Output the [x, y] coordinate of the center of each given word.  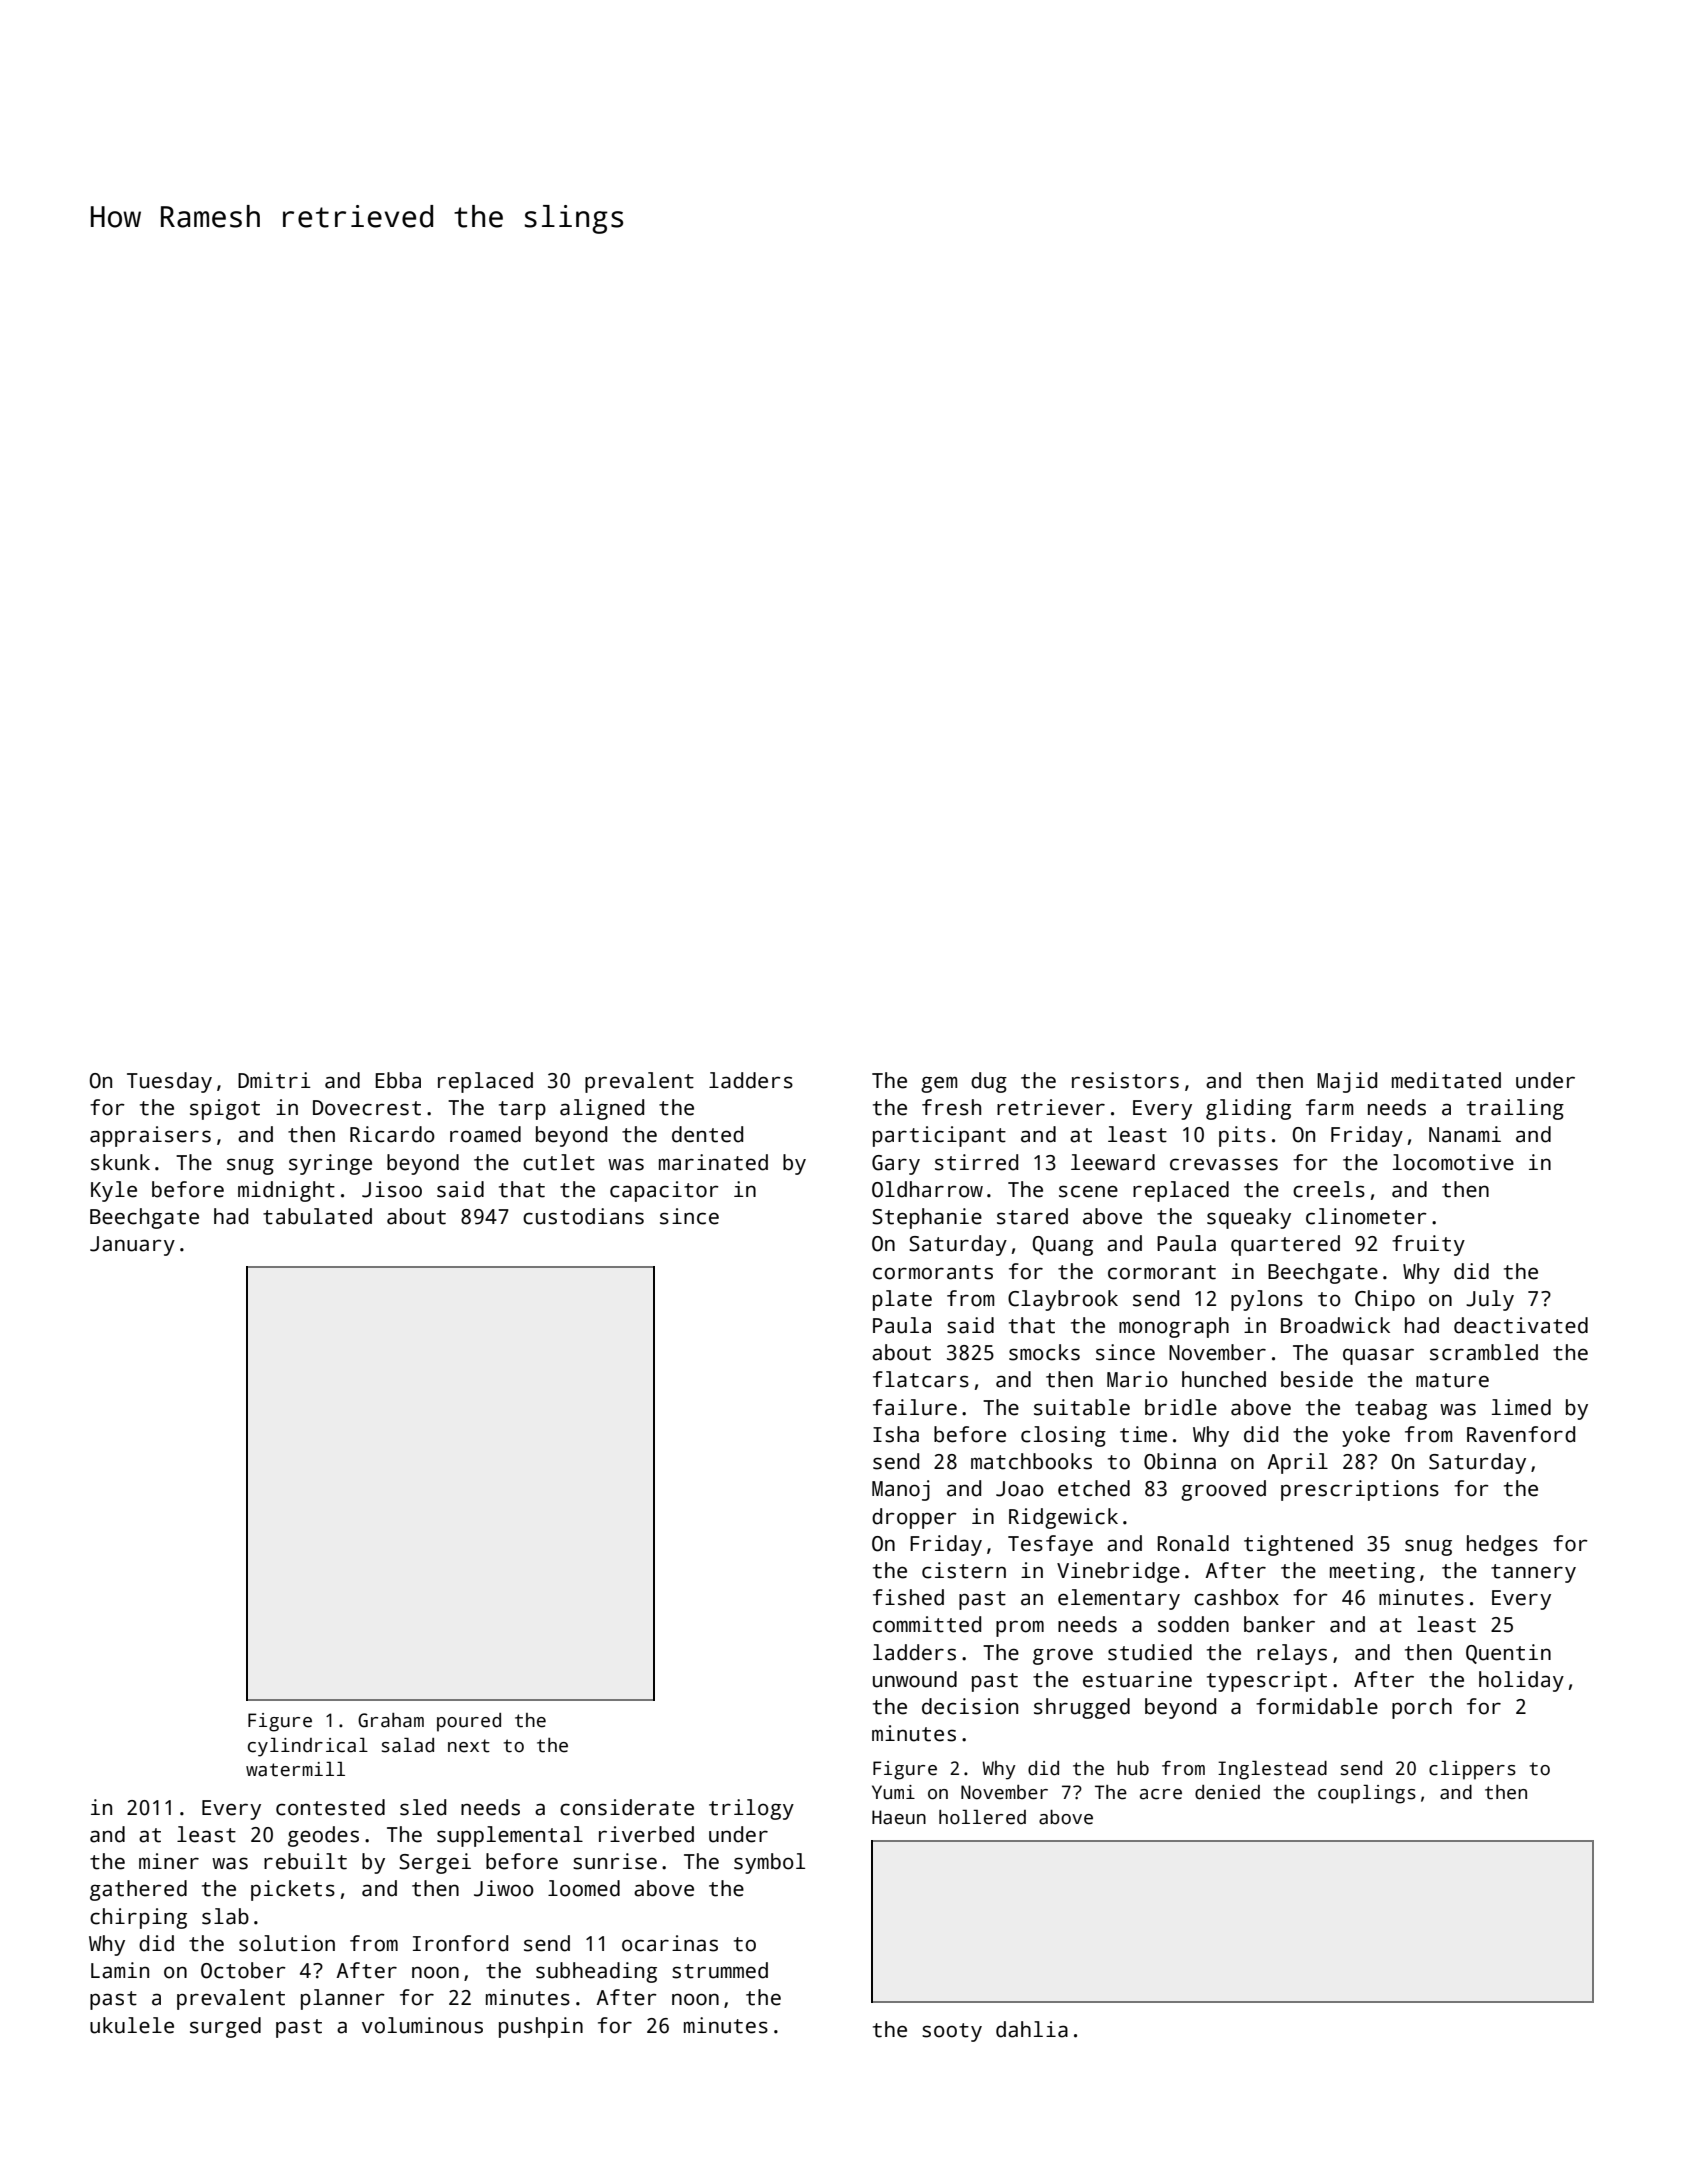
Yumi [893, 1792]
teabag [1391, 1409]
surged [225, 2027]
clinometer [1366, 1216]
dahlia [1032, 2029]
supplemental [510, 1836]
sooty [952, 2032]
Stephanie [927, 1218]
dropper [914, 1518]
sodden [1193, 1624]
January [132, 1246]
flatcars [921, 1379]
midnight [286, 1191]
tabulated [317, 1216]
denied [1227, 1792]
